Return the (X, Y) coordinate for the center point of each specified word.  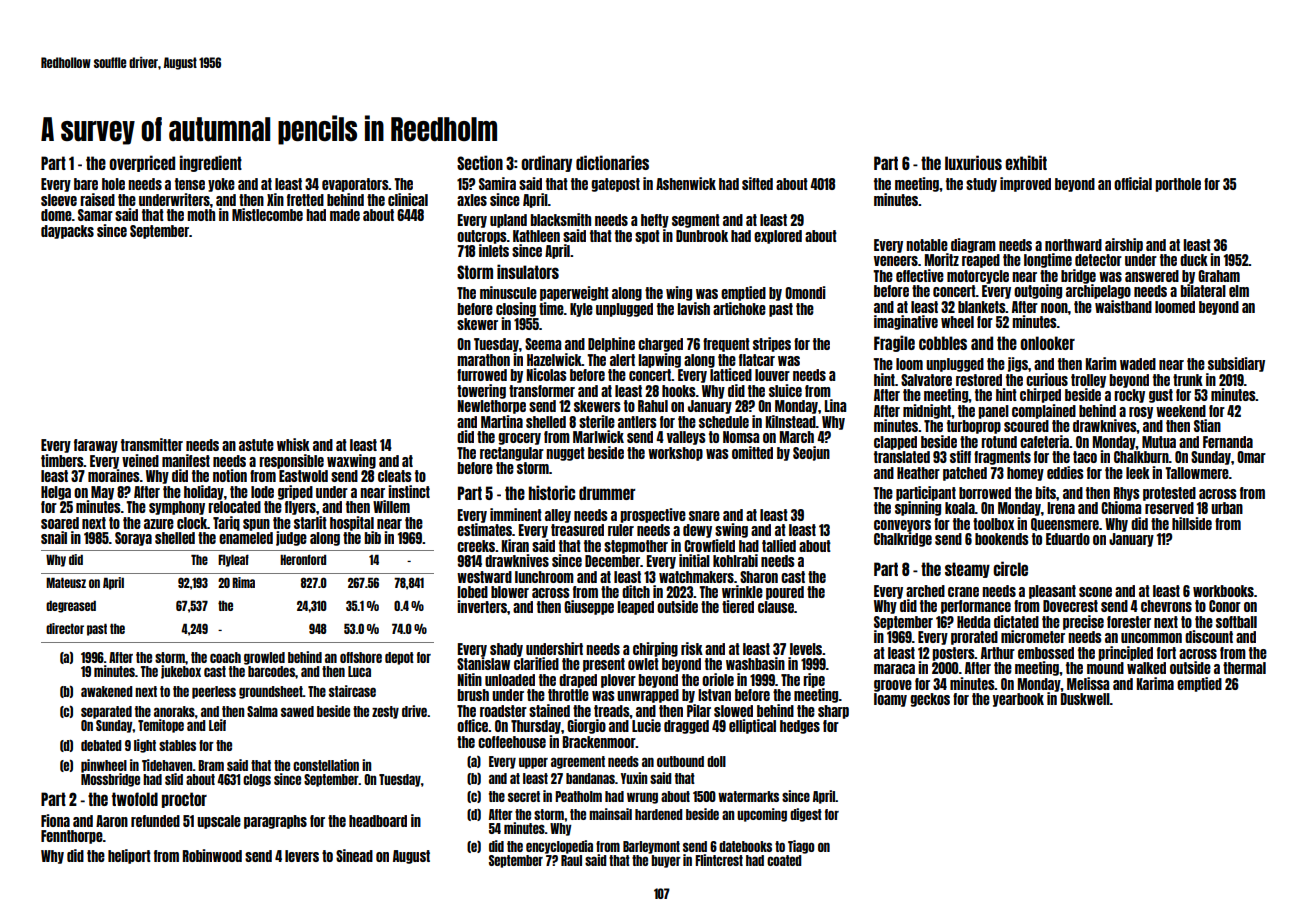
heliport (129, 856)
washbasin (755, 663)
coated (784, 860)
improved (1025, 184)
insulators (528, 271)
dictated (1016, 621)
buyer (666, 861)
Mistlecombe (267, 214)
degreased (71, 607)
